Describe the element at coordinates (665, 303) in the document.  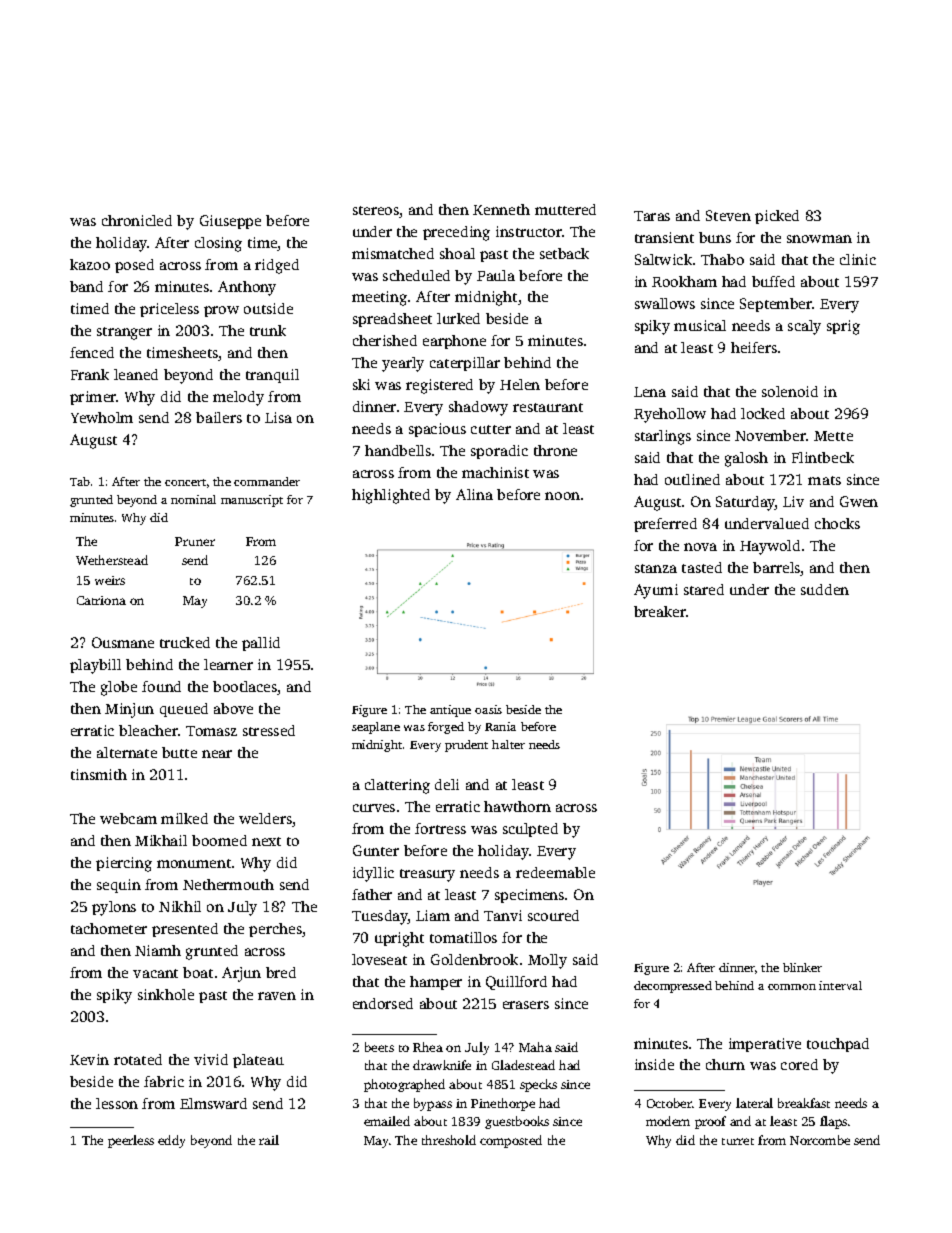
I see `swallows` at that location.
